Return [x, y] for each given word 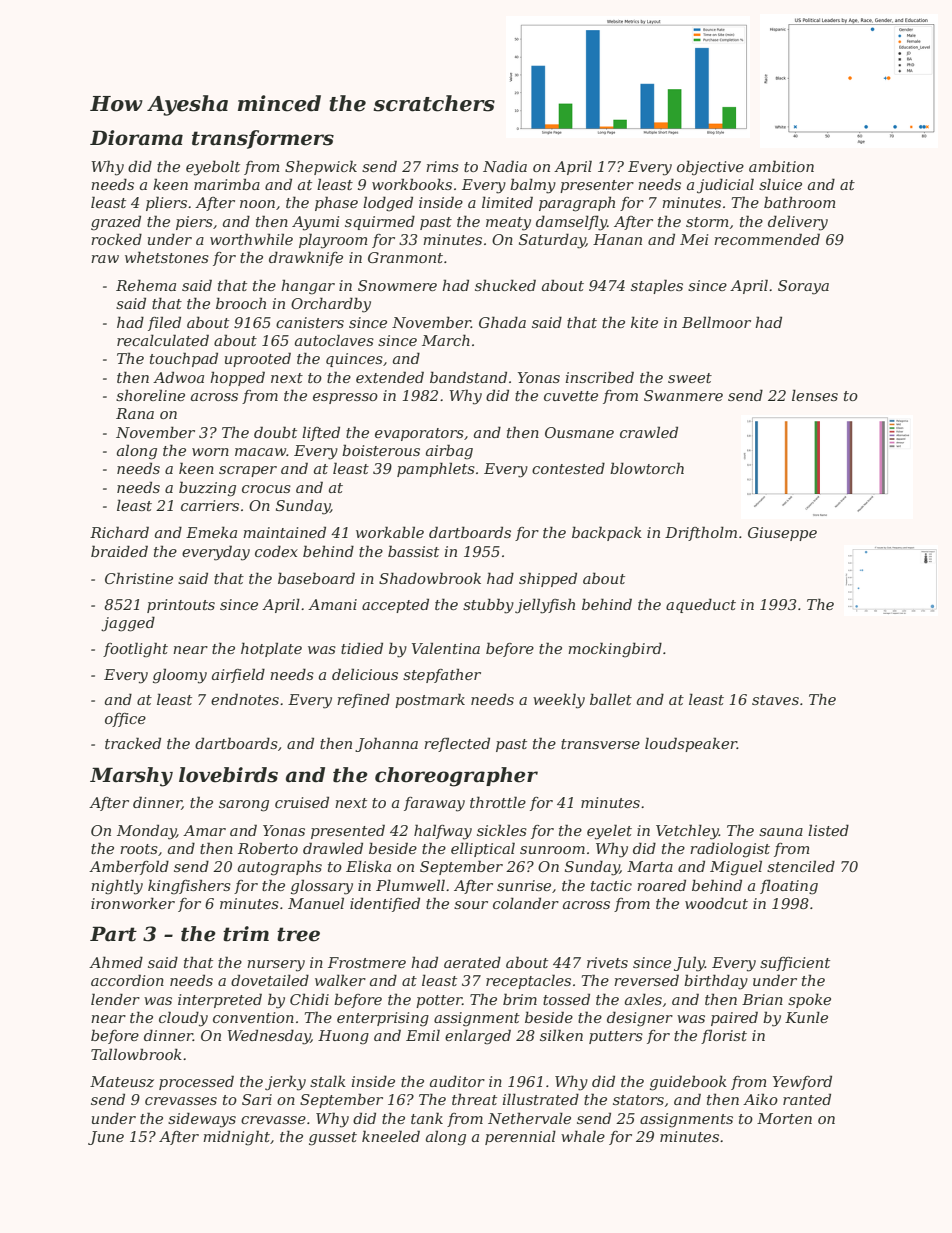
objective [710, 168]
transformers [263, 139]
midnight [236, 1138]
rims [442, 166]
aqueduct [701, 605]
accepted [395, 605]
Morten [784, 1118]
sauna [781, 832]
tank [427, 1118]
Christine [139, 578]
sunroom [552, 850]
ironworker [133, 903]
